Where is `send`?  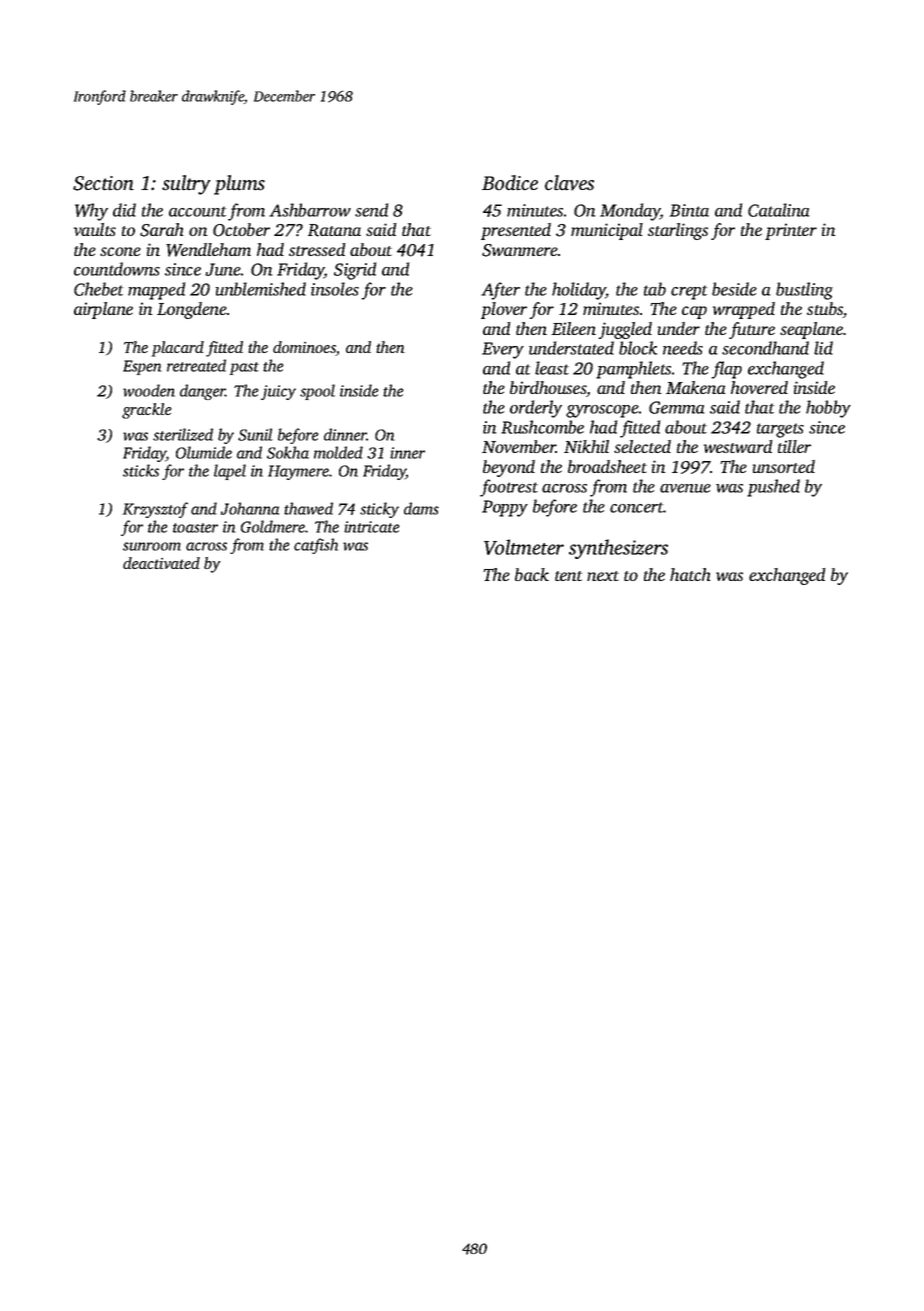 send is located at coordinates (371, 210).
